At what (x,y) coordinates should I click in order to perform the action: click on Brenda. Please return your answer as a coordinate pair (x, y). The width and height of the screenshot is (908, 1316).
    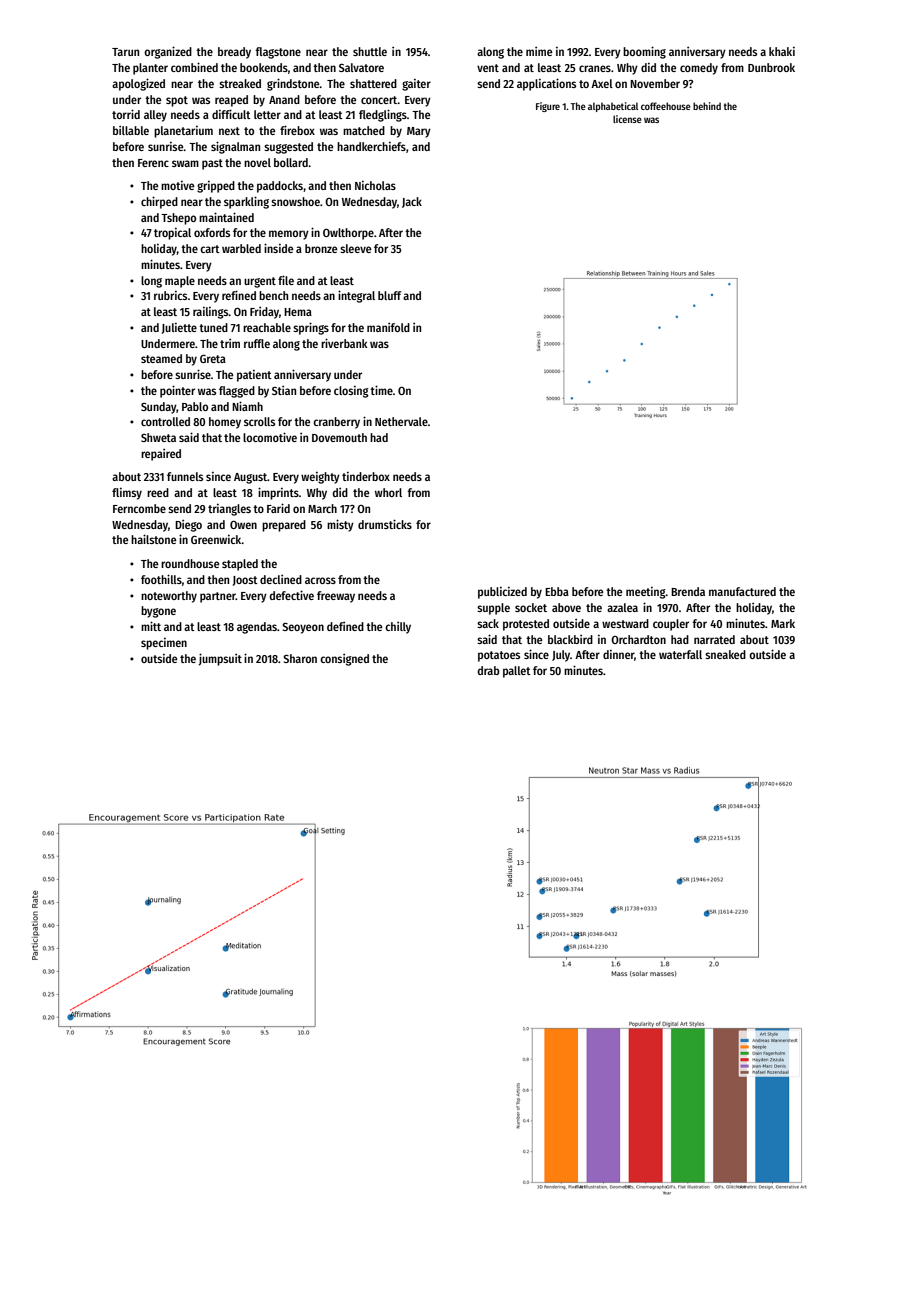
    Looking at the image, I should click on (688, 591).
